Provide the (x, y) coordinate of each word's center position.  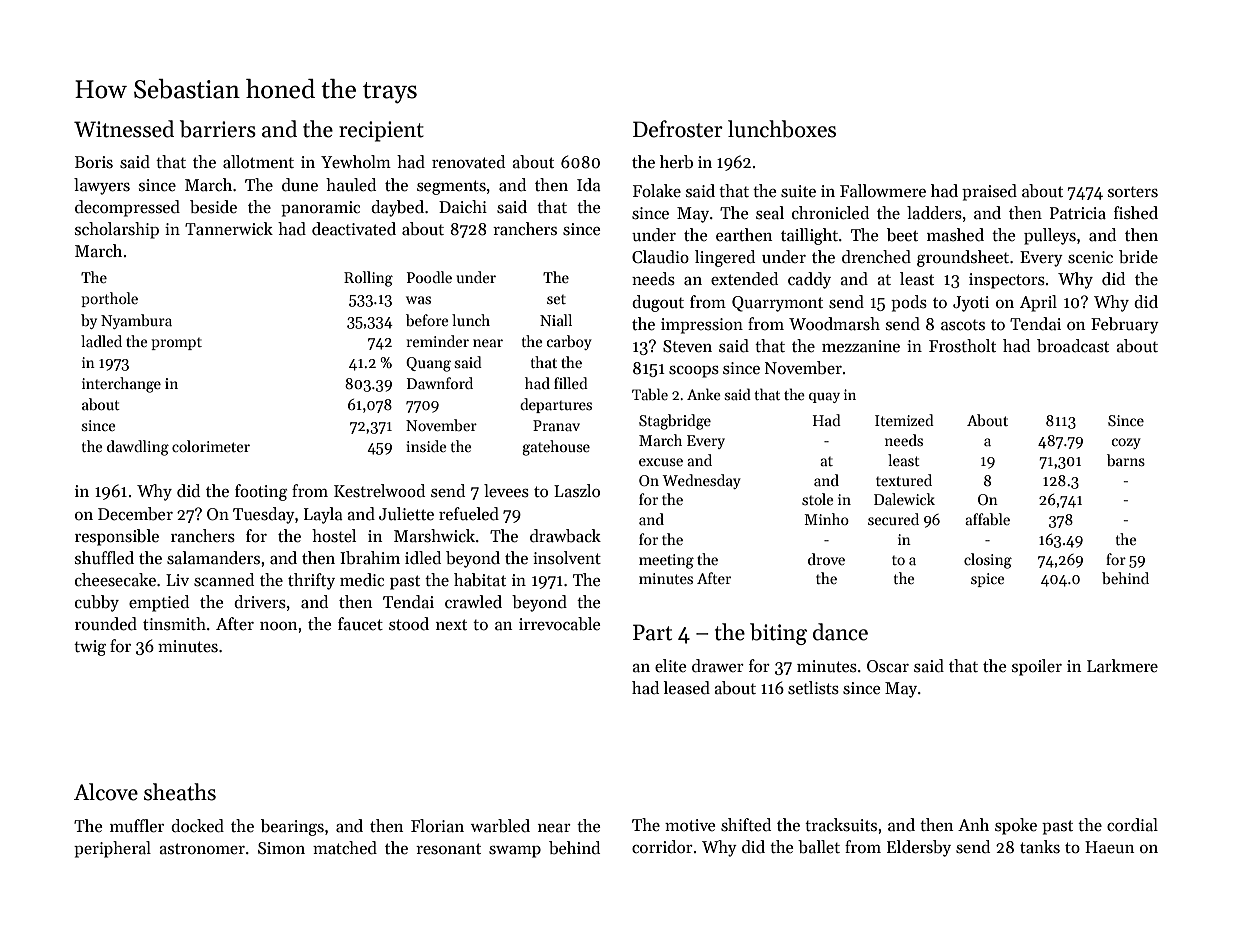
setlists (813, 688)
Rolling (368, 279)
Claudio (660, 257)
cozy (1126, 443)
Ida (589, 185)
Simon (281, 848)
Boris (94, 162)
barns (1126, 460)
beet (902, 235)
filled (571, 383)
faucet (360, 624)
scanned (224, 580)
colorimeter (211, 446)
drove (826, 559)
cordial (1132, 825)
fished (1136, 213)
